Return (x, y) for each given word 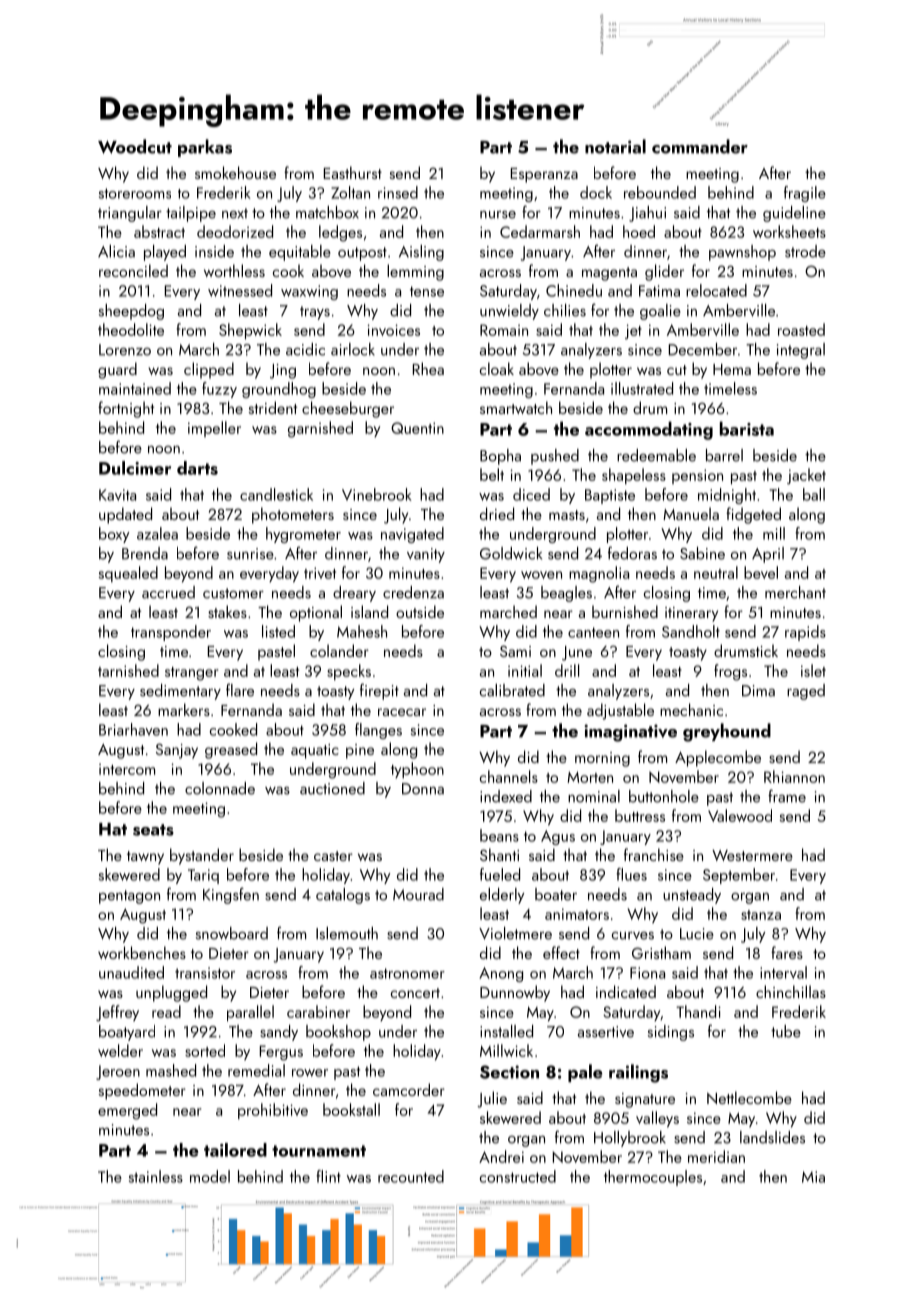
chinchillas (791, 991)
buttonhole (664, 796)
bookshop (338, 1033)
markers (184, 709)
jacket (806, 476)
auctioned (332, 788)
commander (700, 146)
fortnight (126, 409)
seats (153, 830)
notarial (615, 146)
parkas (205, 148)
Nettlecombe (749, 1097)
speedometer (142, 1091)
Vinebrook (377, 494)
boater (556, 894)
